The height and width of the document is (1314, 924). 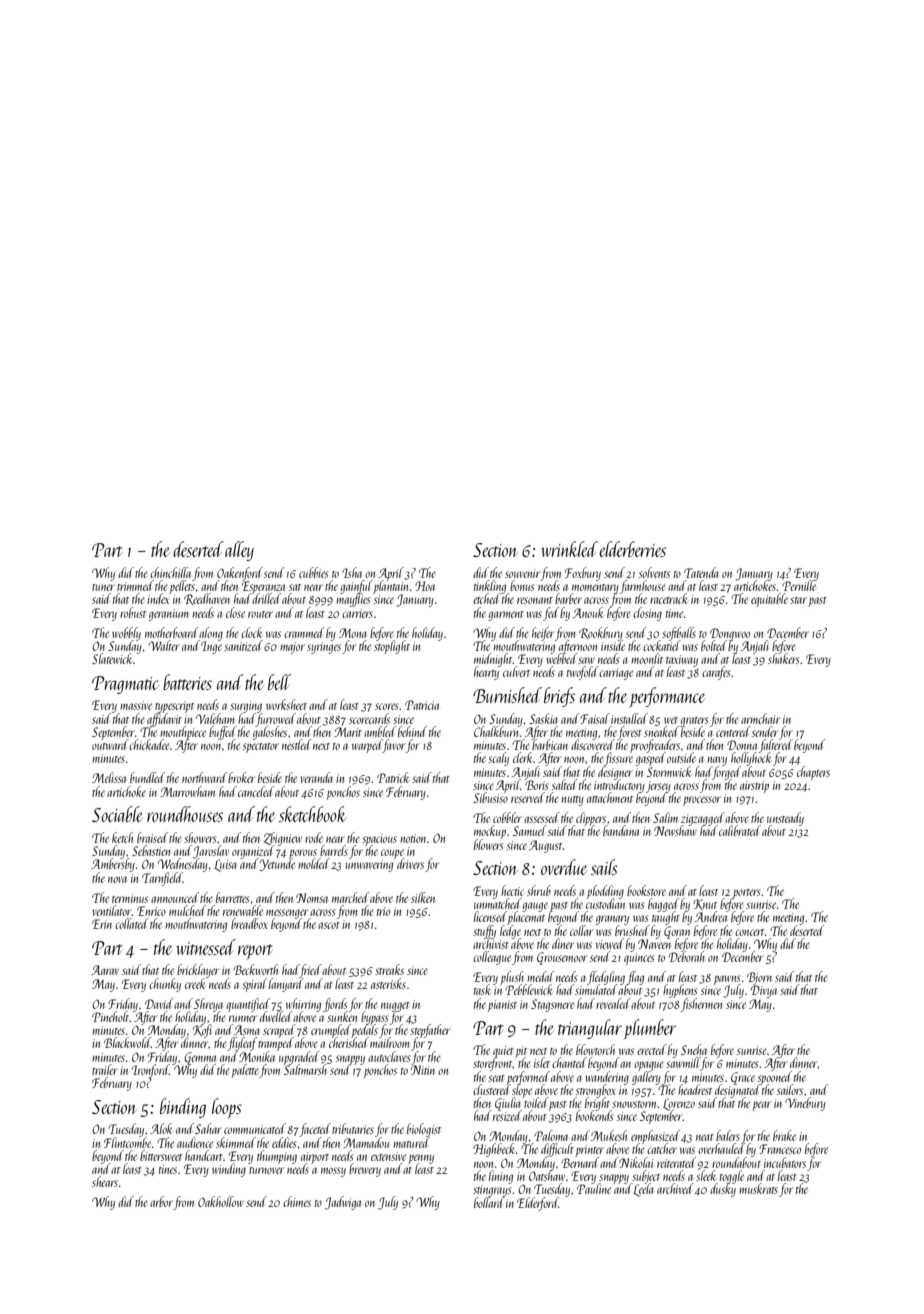 I want to click on Elderford, so click(x=538, y=1204).
